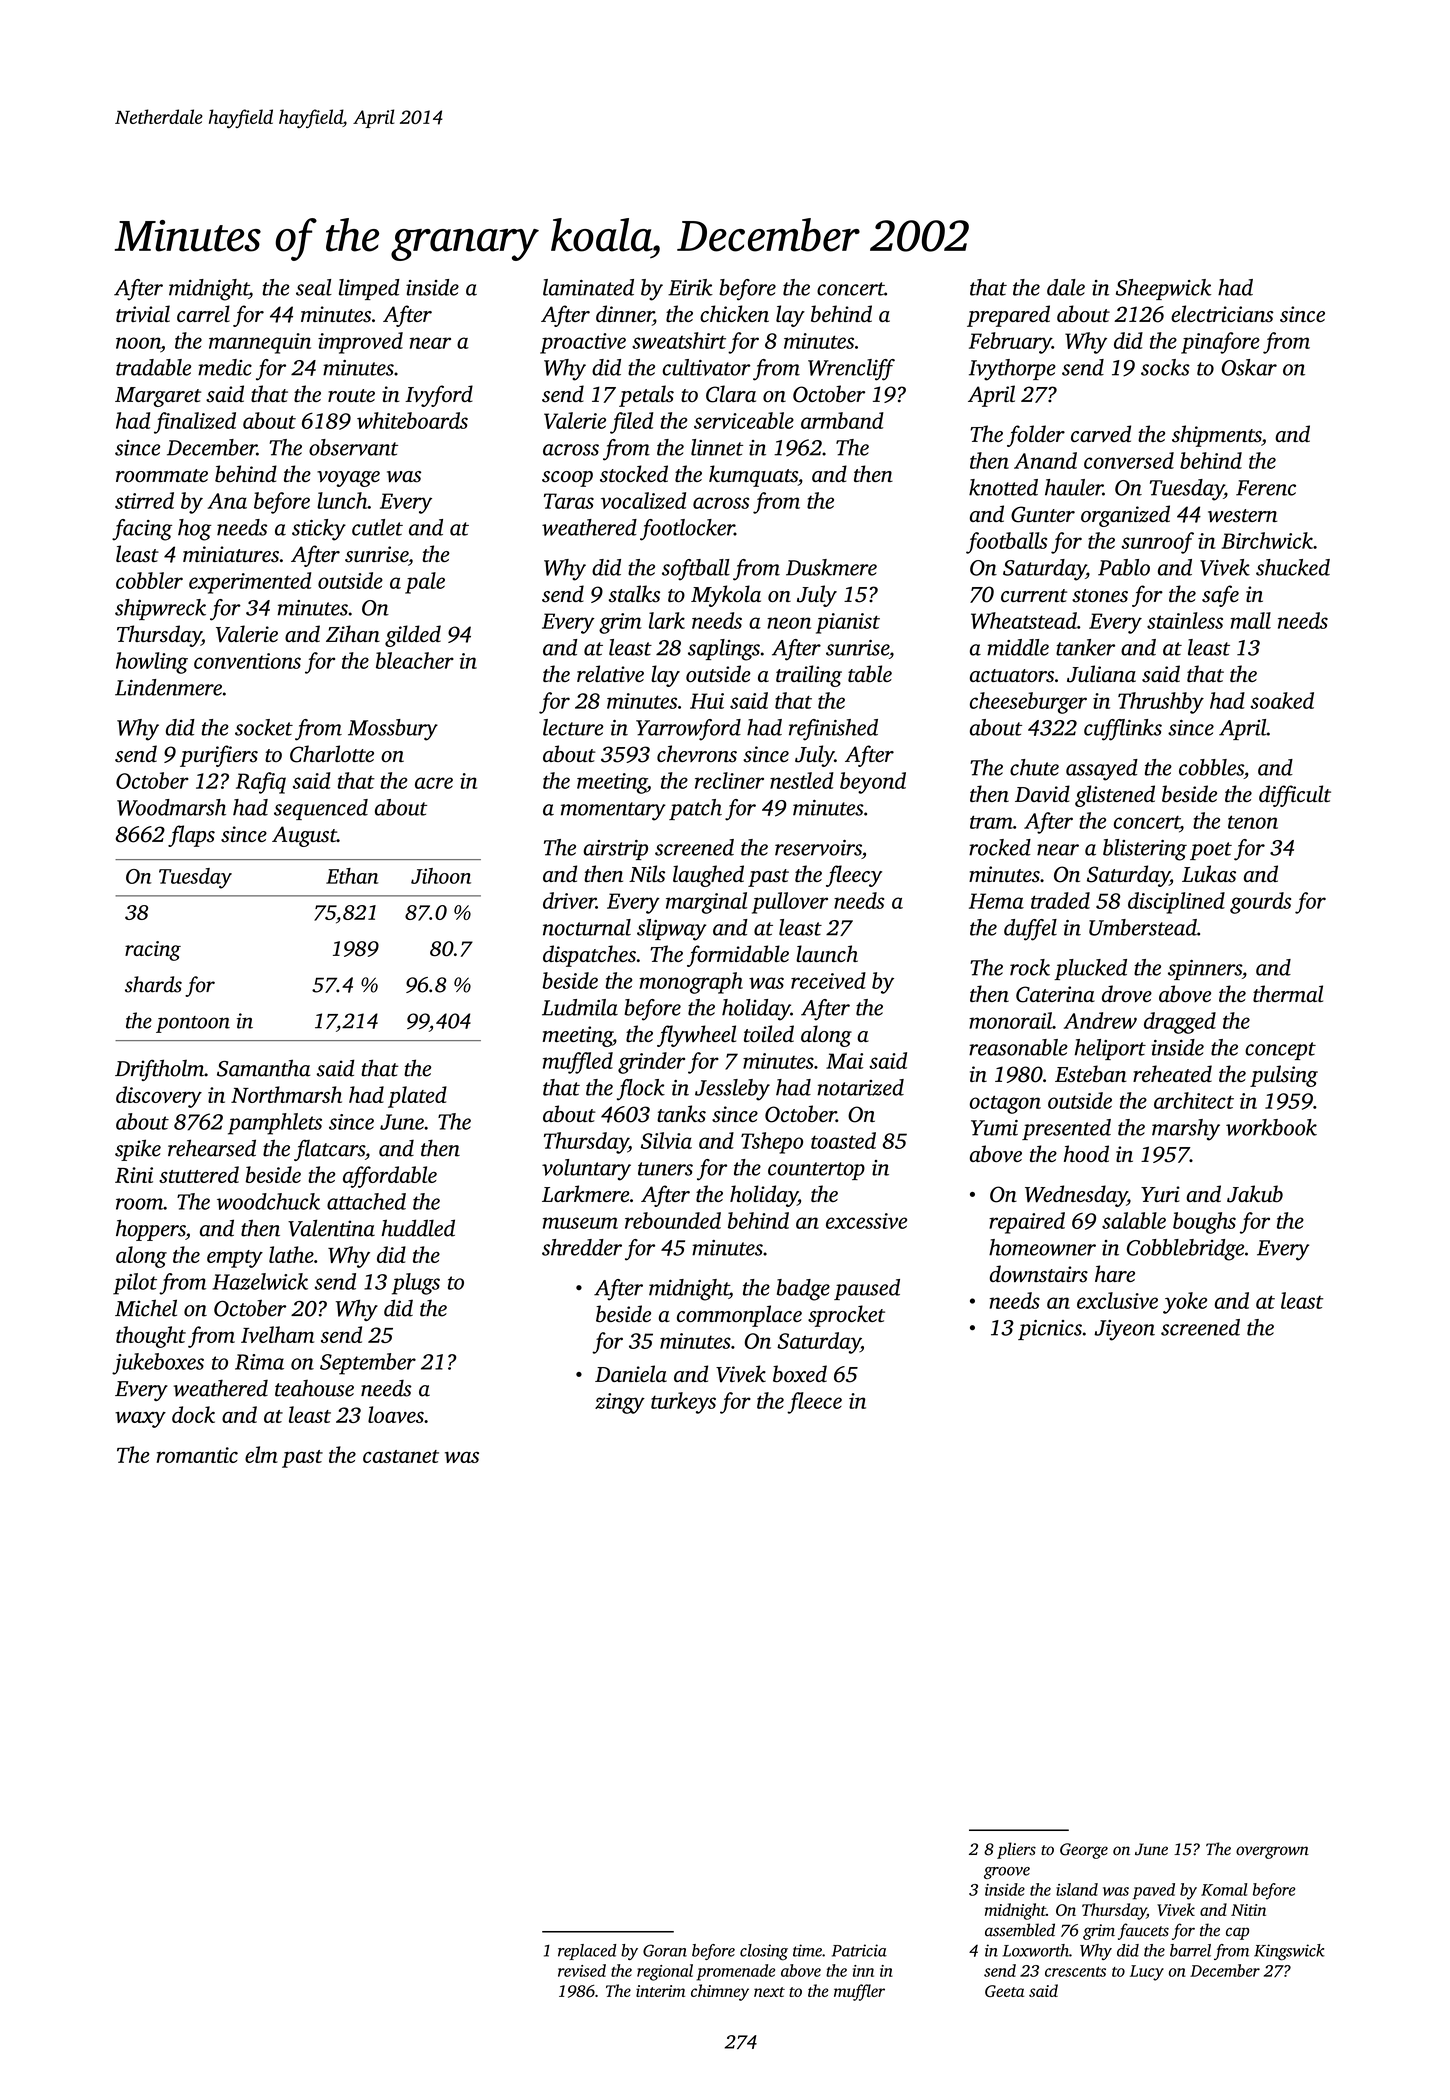 This screenshot has width=1450, height=2100. I want to click on replaced, so click(587, 1952).
